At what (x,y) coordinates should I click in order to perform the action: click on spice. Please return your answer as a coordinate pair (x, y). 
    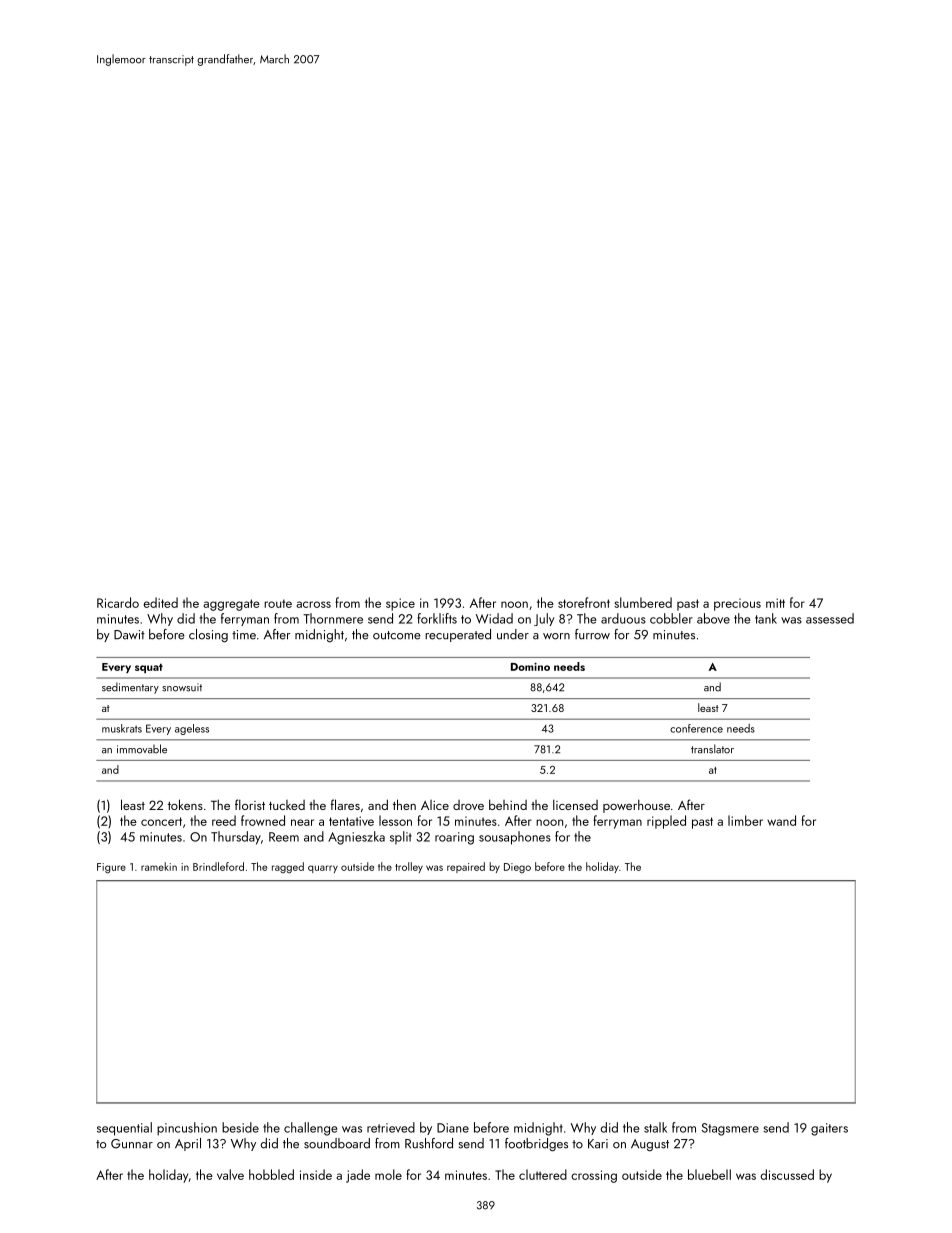
    Looking at the image, I should click on (400, 604).
